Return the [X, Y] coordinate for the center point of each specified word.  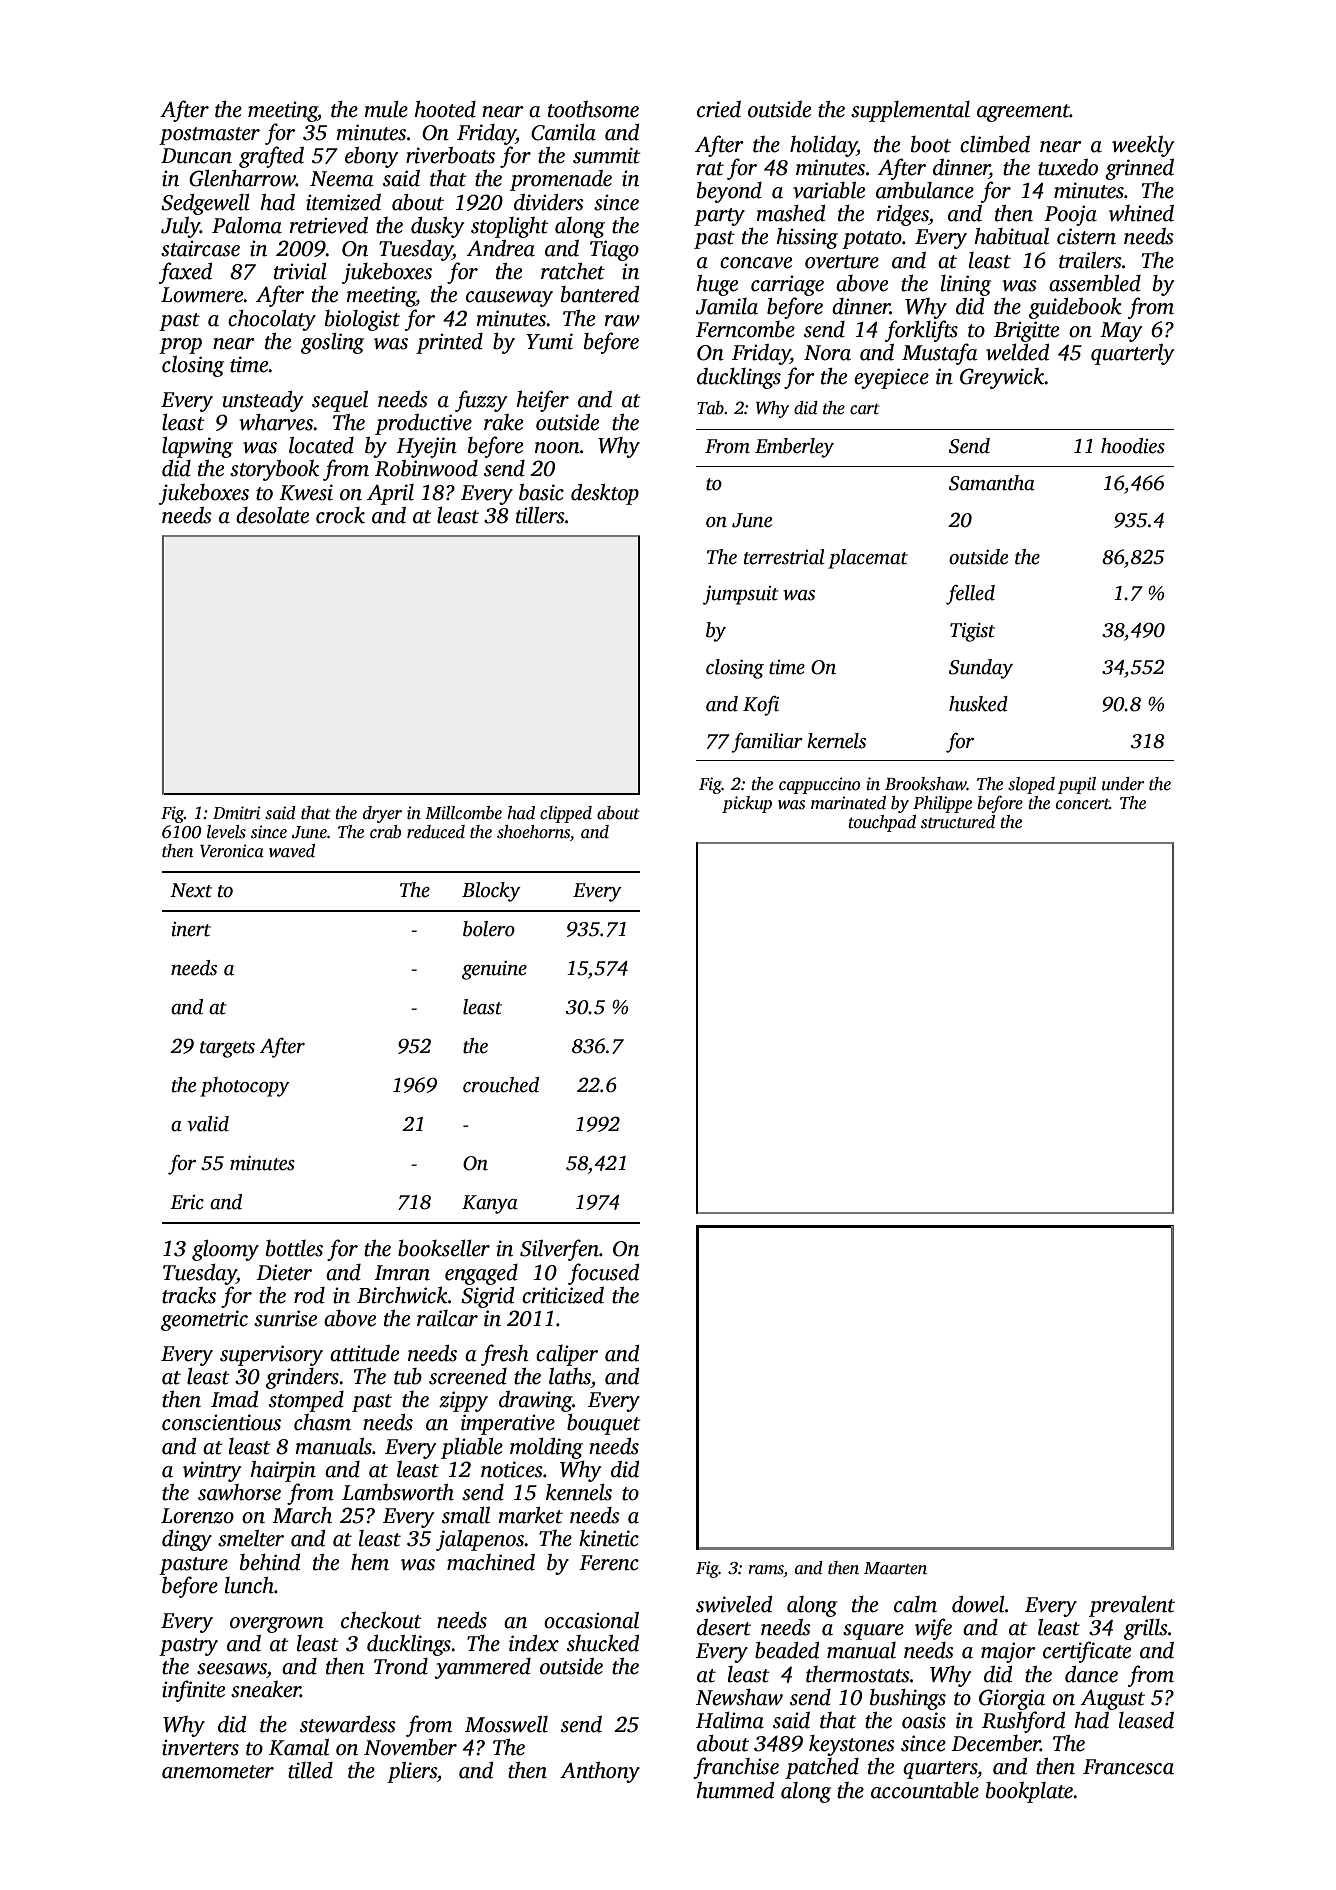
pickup [747, 804]
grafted [271, 157]
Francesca [1128, 1767]
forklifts [921, 331]
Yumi [549, 341]
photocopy [245, 1087]
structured [958, 822]
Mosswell [506, 1724]
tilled [310, 1770]
